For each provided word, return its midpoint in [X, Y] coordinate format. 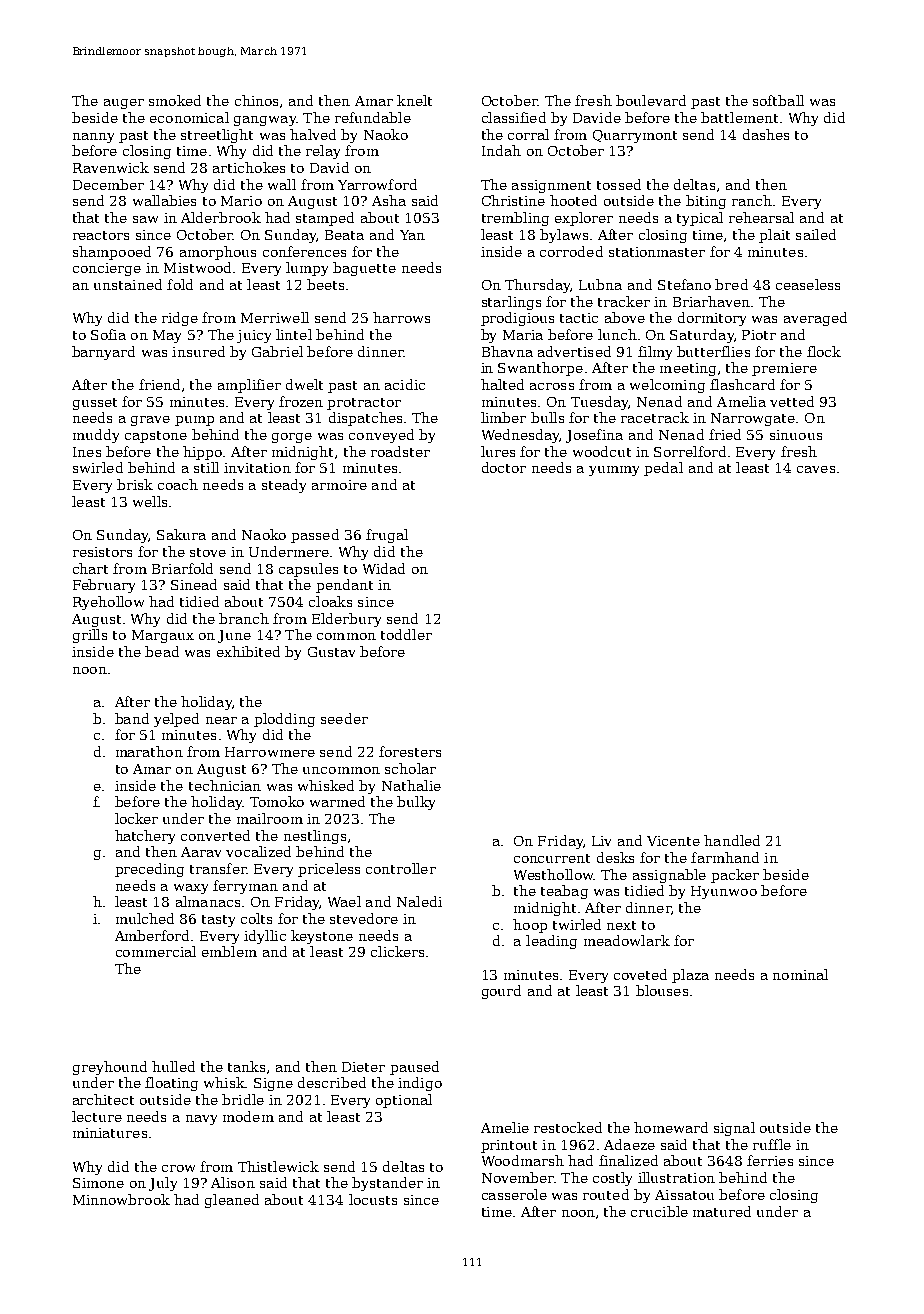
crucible [659, 1211]
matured [722, 1211]
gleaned [232, 1201]
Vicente [673, 841]
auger [124, 104]
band [132, 718]
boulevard [651, 100]
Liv [601, 841]
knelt [414, 100]
